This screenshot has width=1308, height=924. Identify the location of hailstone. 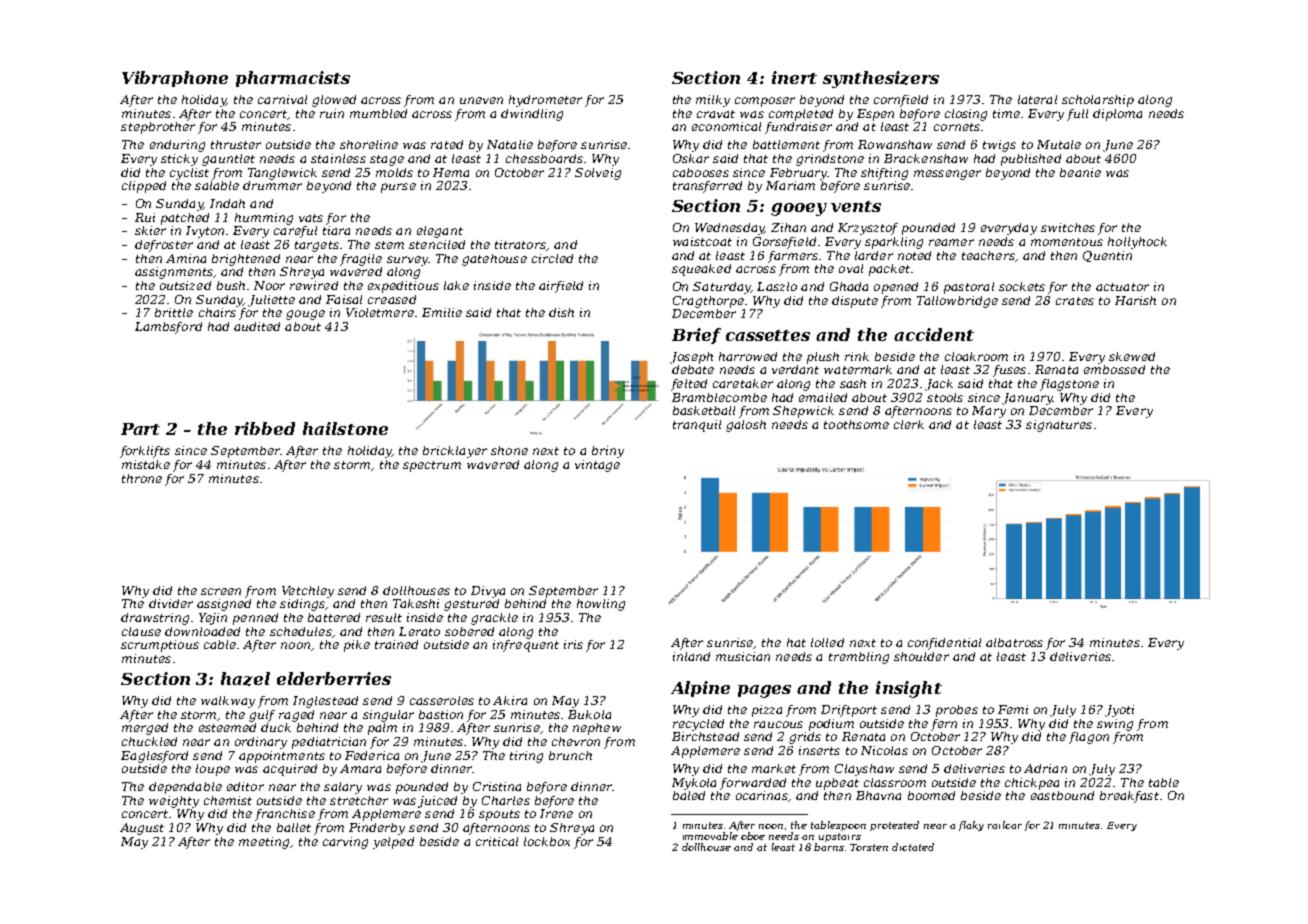
(345, 428).
